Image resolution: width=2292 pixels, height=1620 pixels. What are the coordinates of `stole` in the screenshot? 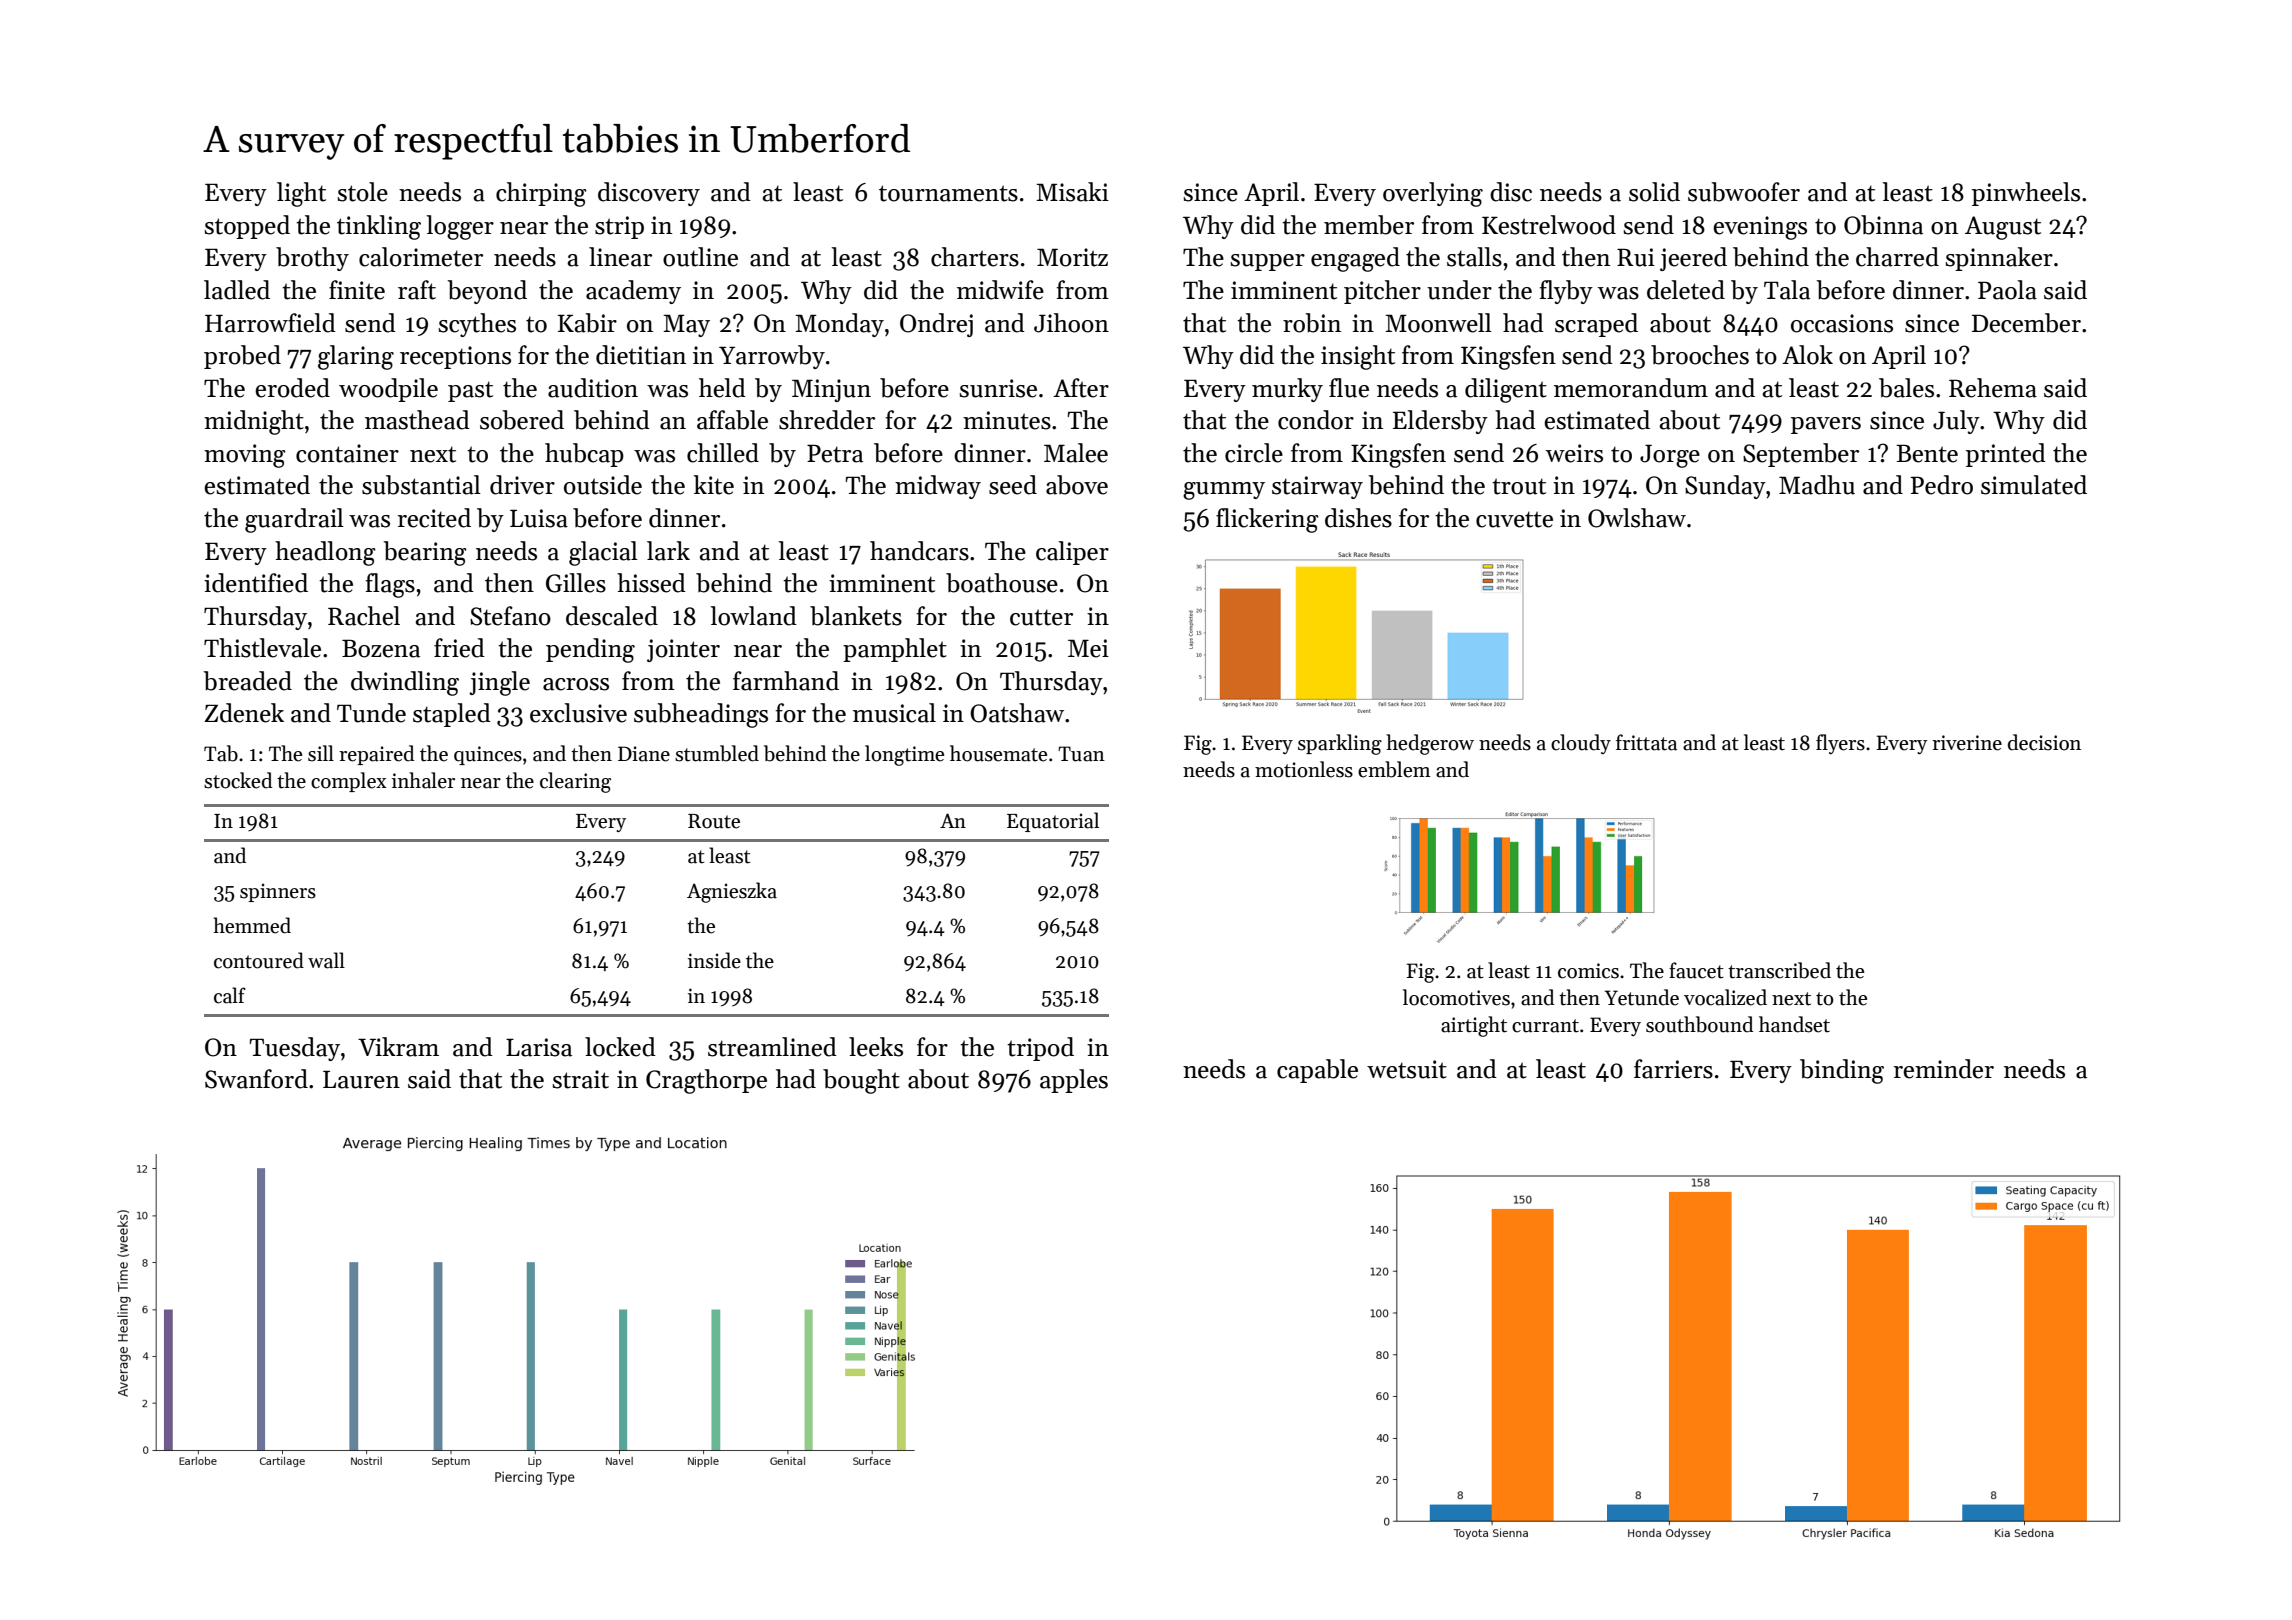 It's located at (362, 192).
